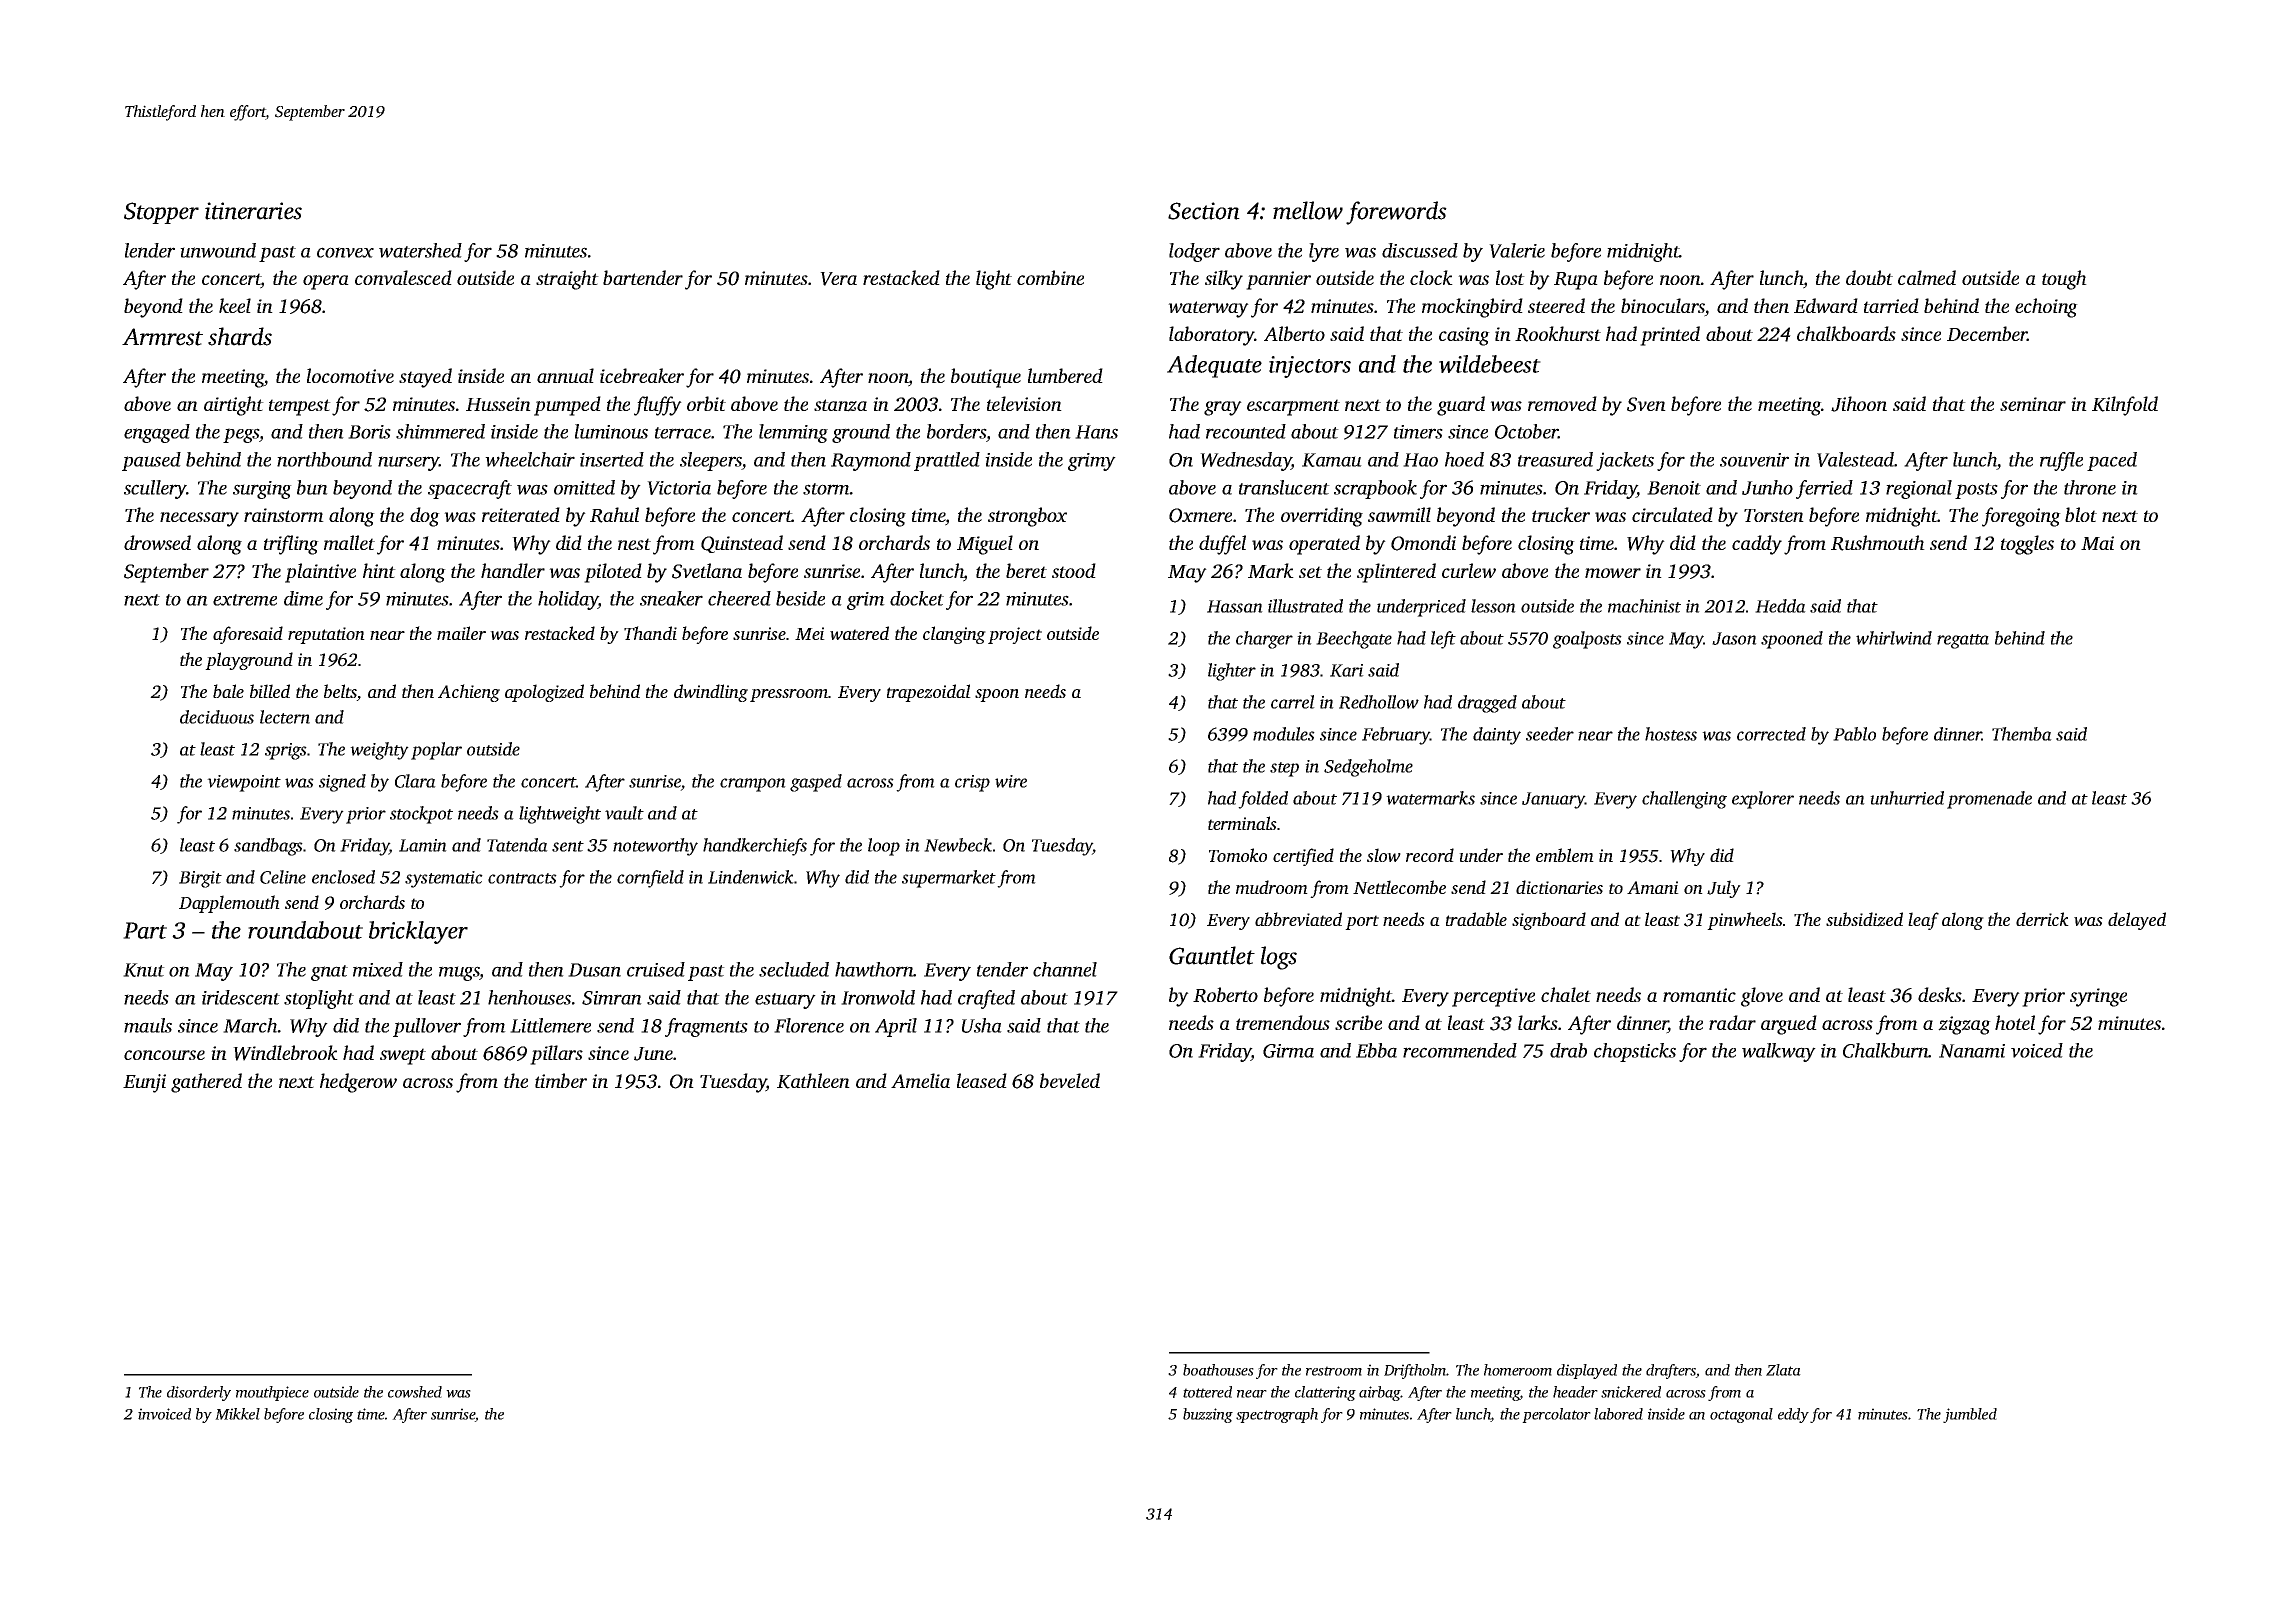 This screenshot has height=1620, width=2292. Describe the element at coordinates (982, 1025) in the screenshot. I see `Usha` at that location.
